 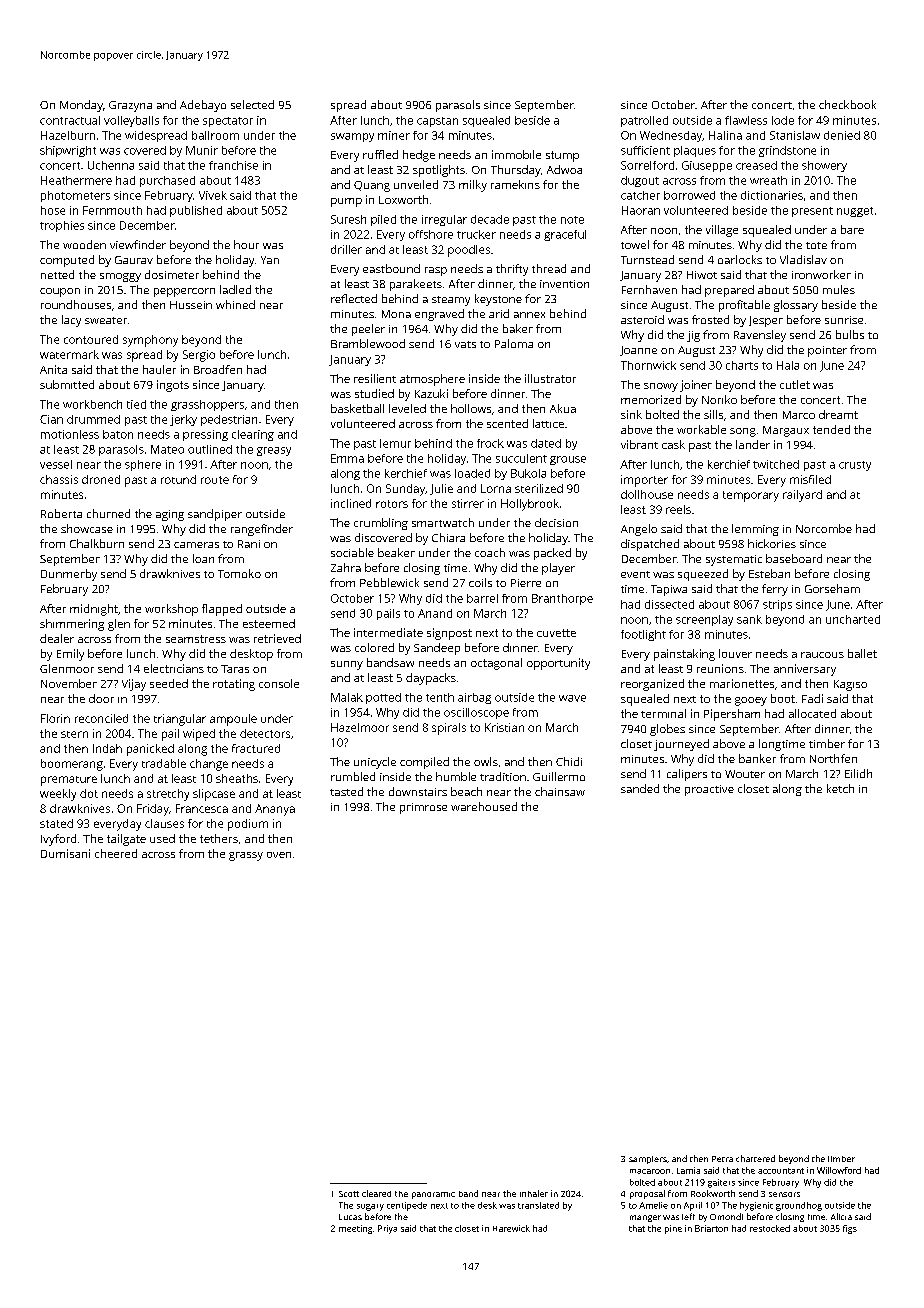 What do you see at coordinates (252, 104) in the page?
I see `selected` at bounding box center [252, 104].
